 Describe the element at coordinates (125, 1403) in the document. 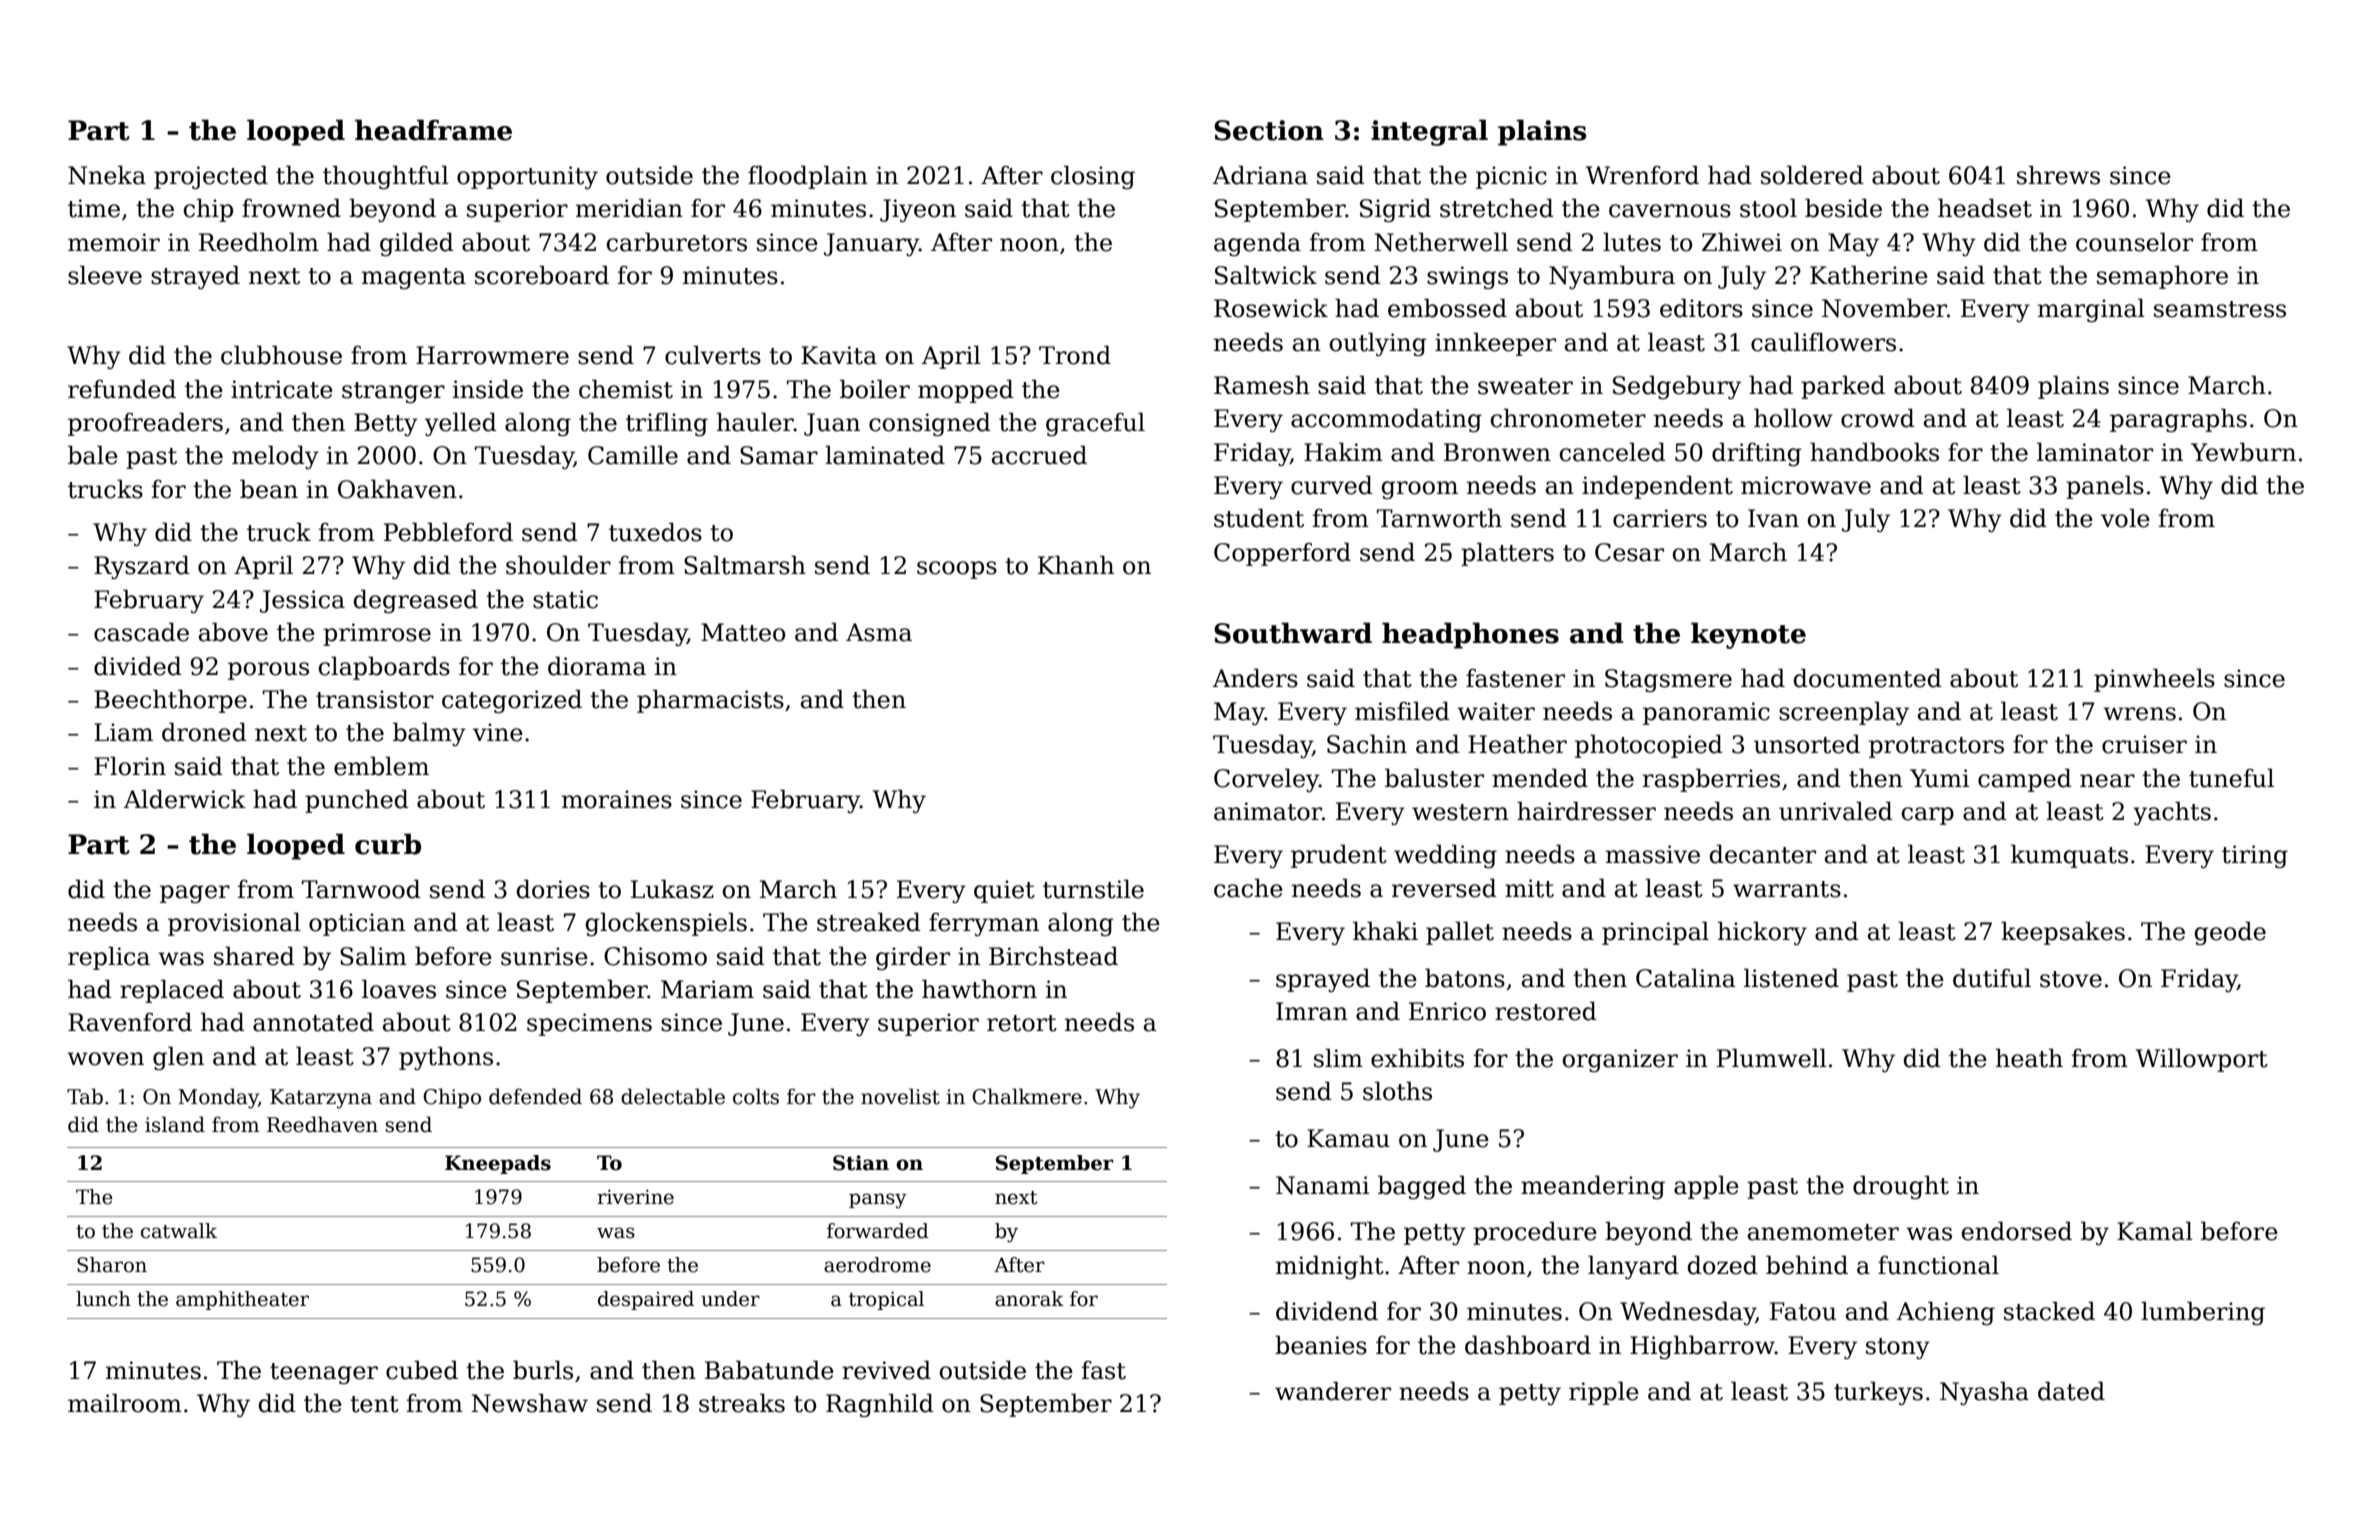

I see `mailroom` at that location.
